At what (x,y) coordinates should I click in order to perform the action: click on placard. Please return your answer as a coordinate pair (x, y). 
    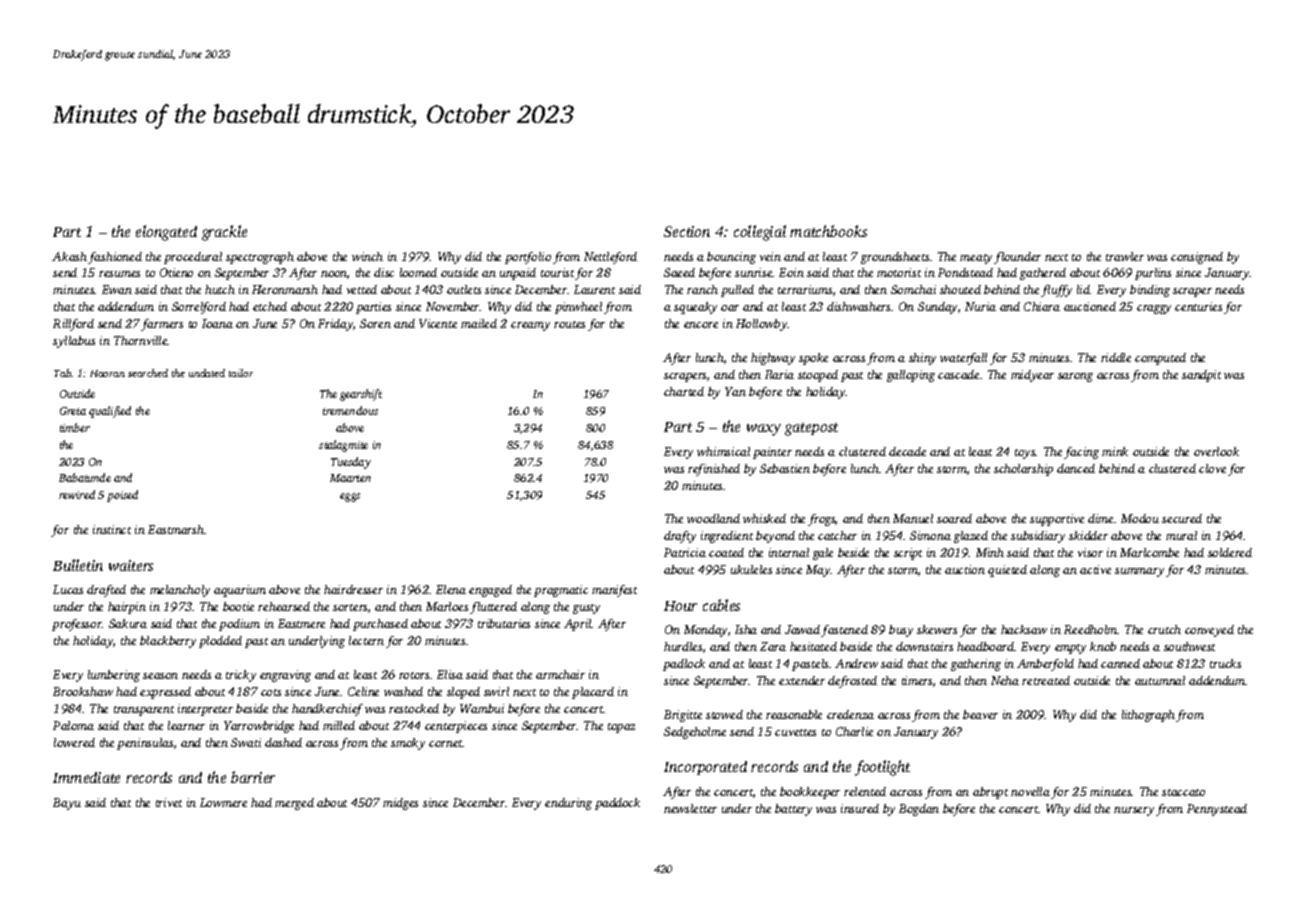
    Looking at the image, I should click on (593, 693).
